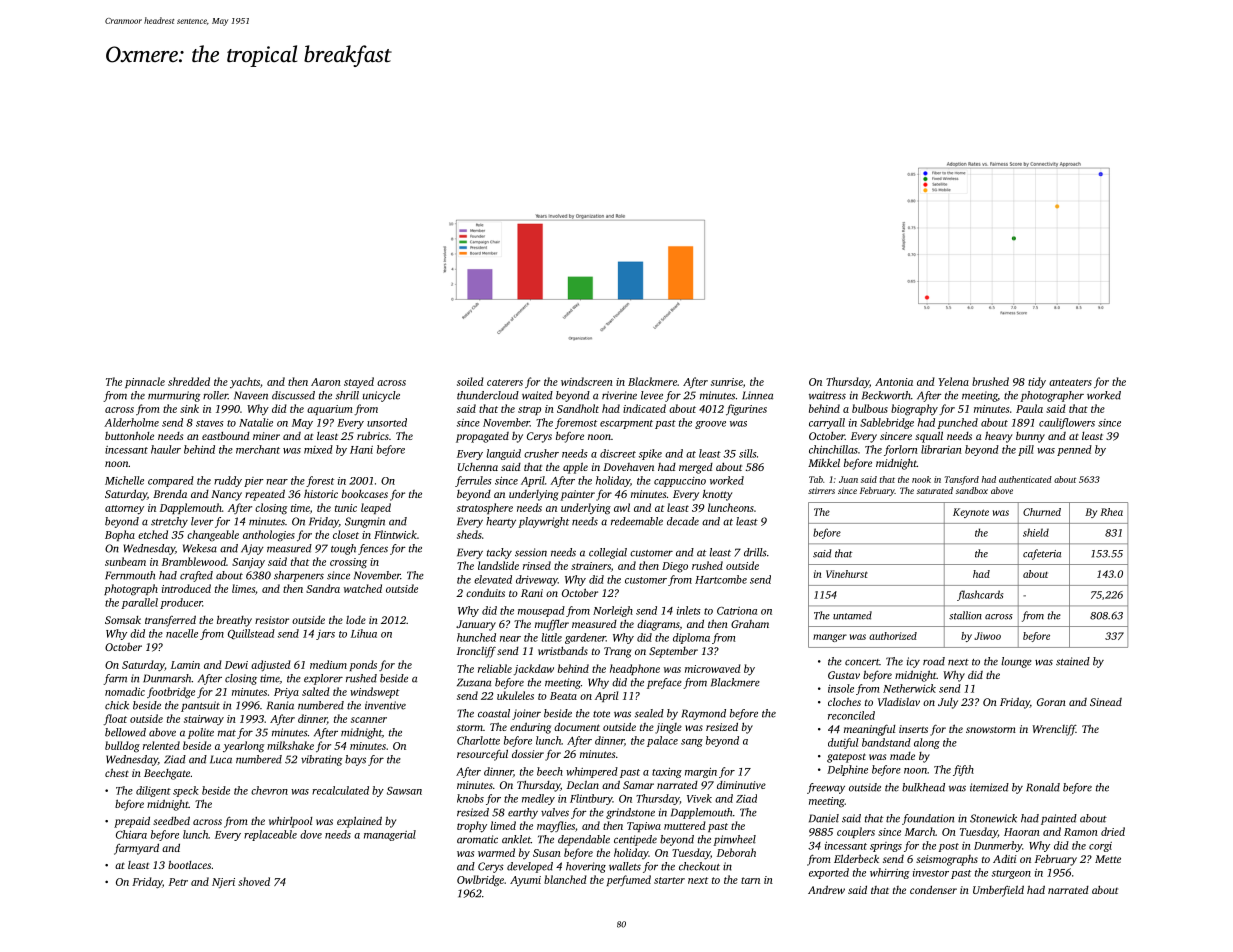 The image size is (1233, 952). I want to click on wristbands, so click(563, 650).
